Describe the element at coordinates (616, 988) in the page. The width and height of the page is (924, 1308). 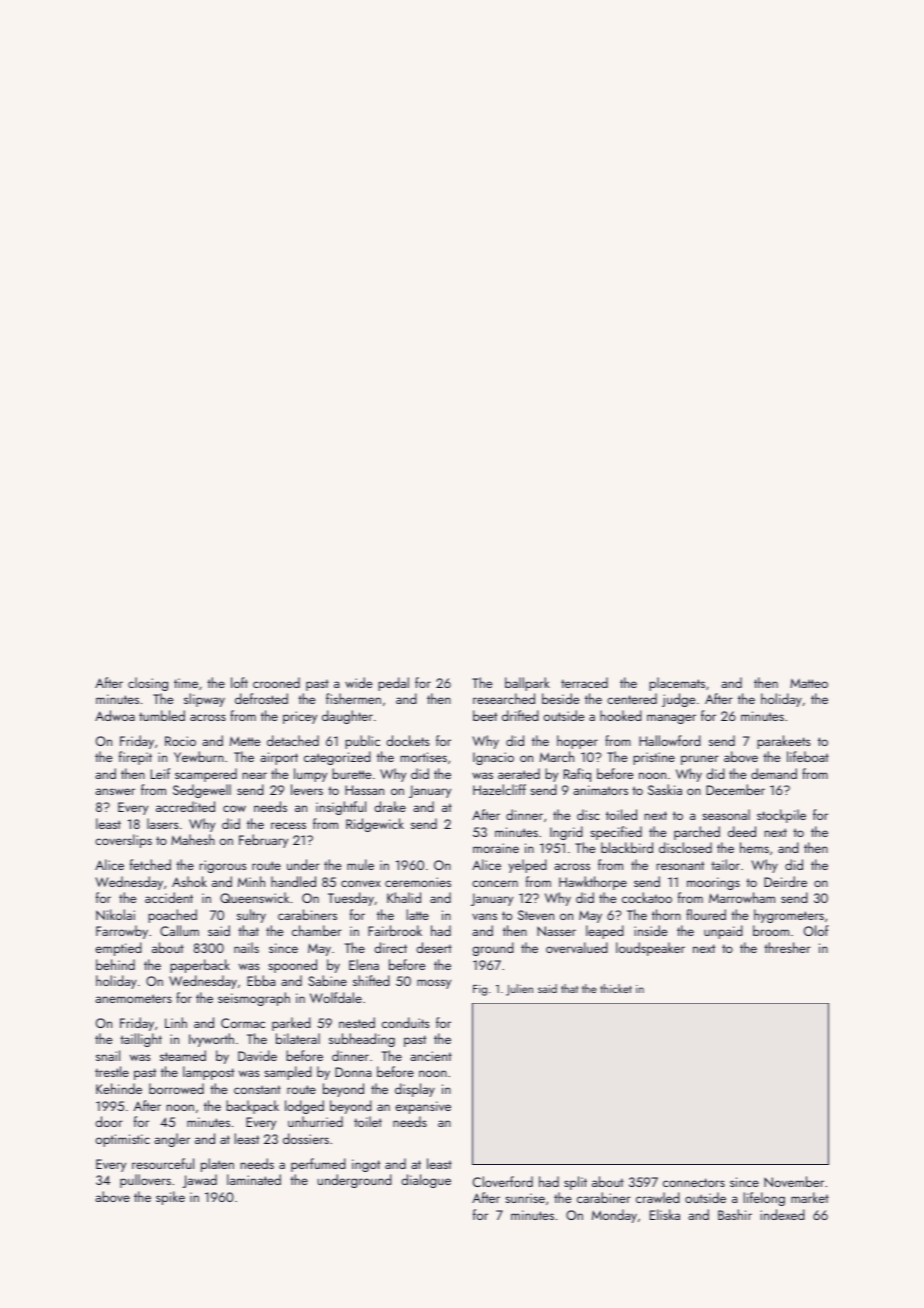
I see `thicket` at that location.
